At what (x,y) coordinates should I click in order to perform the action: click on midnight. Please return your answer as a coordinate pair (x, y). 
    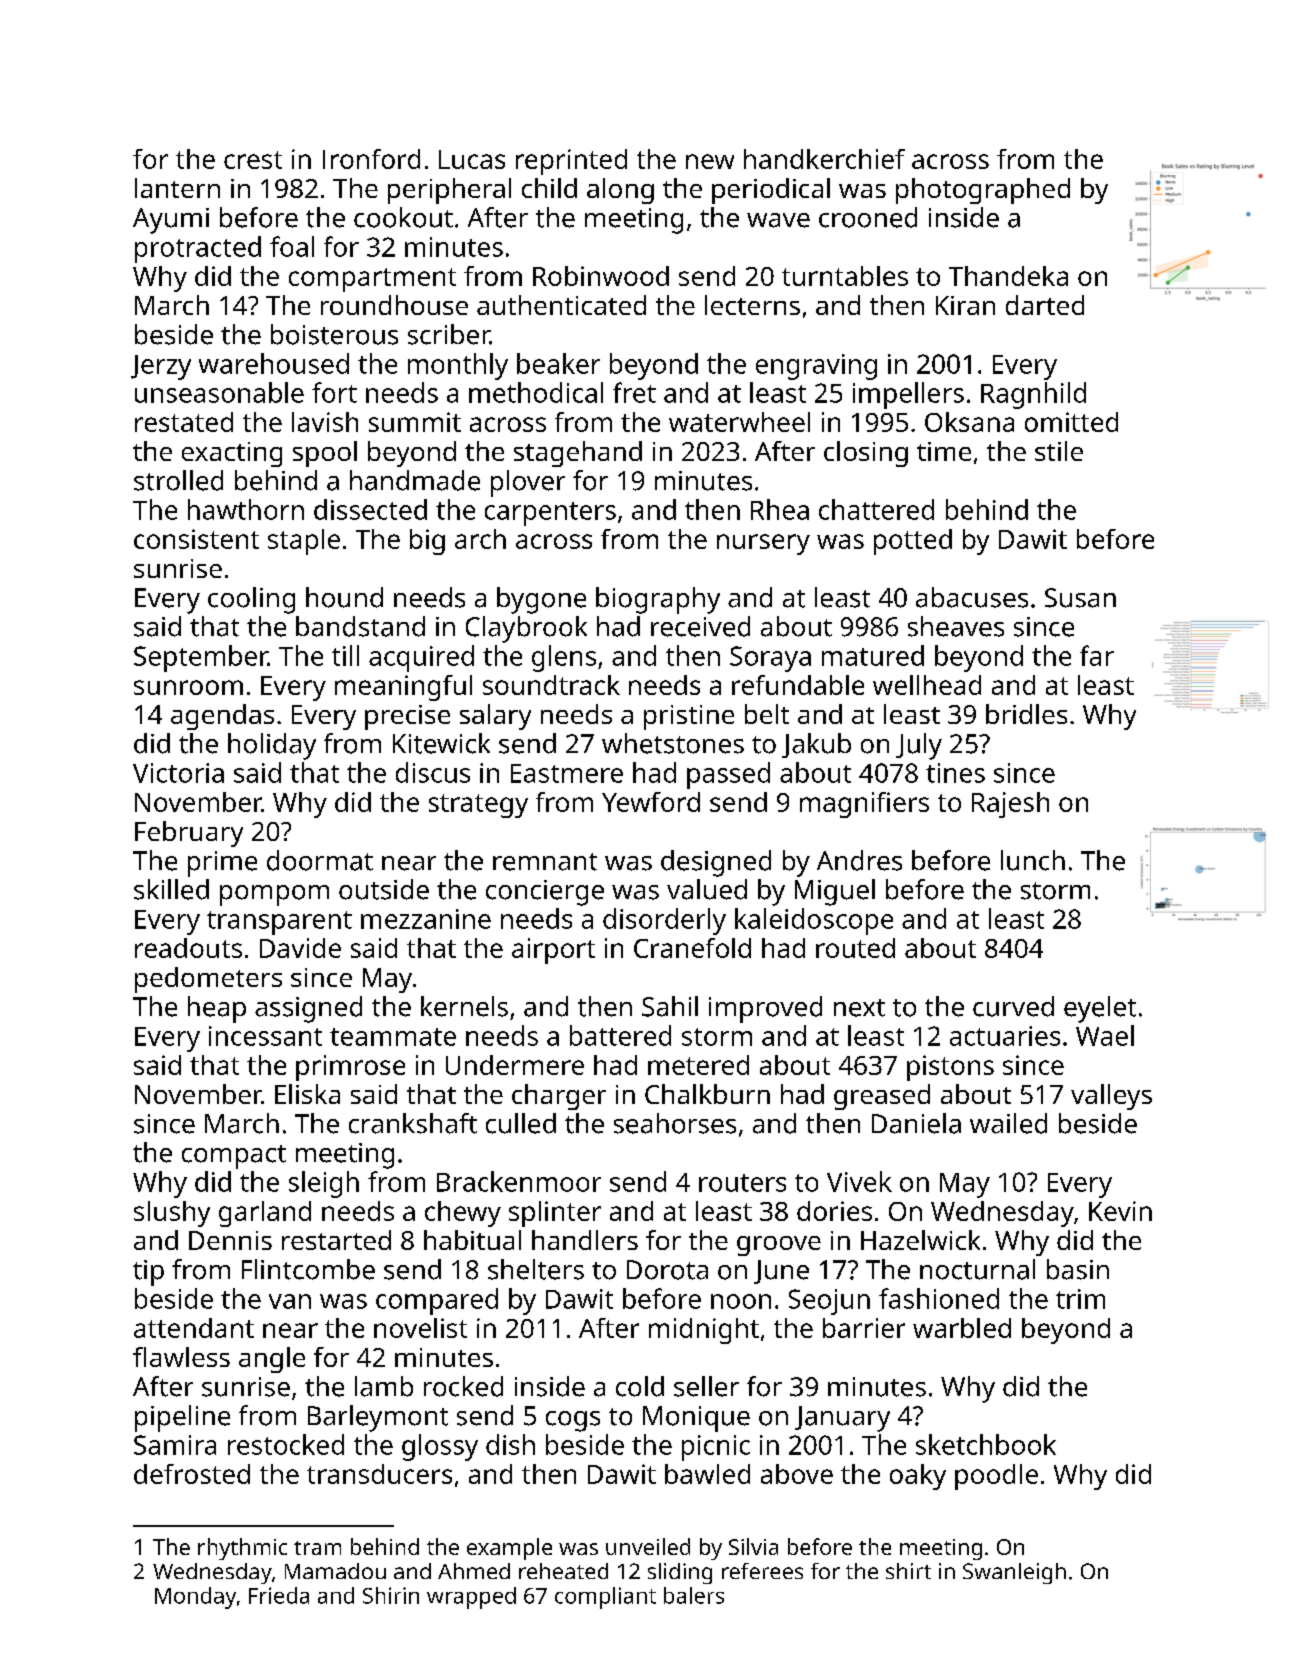
    Looking at the image, I should click on (704, 1331).
